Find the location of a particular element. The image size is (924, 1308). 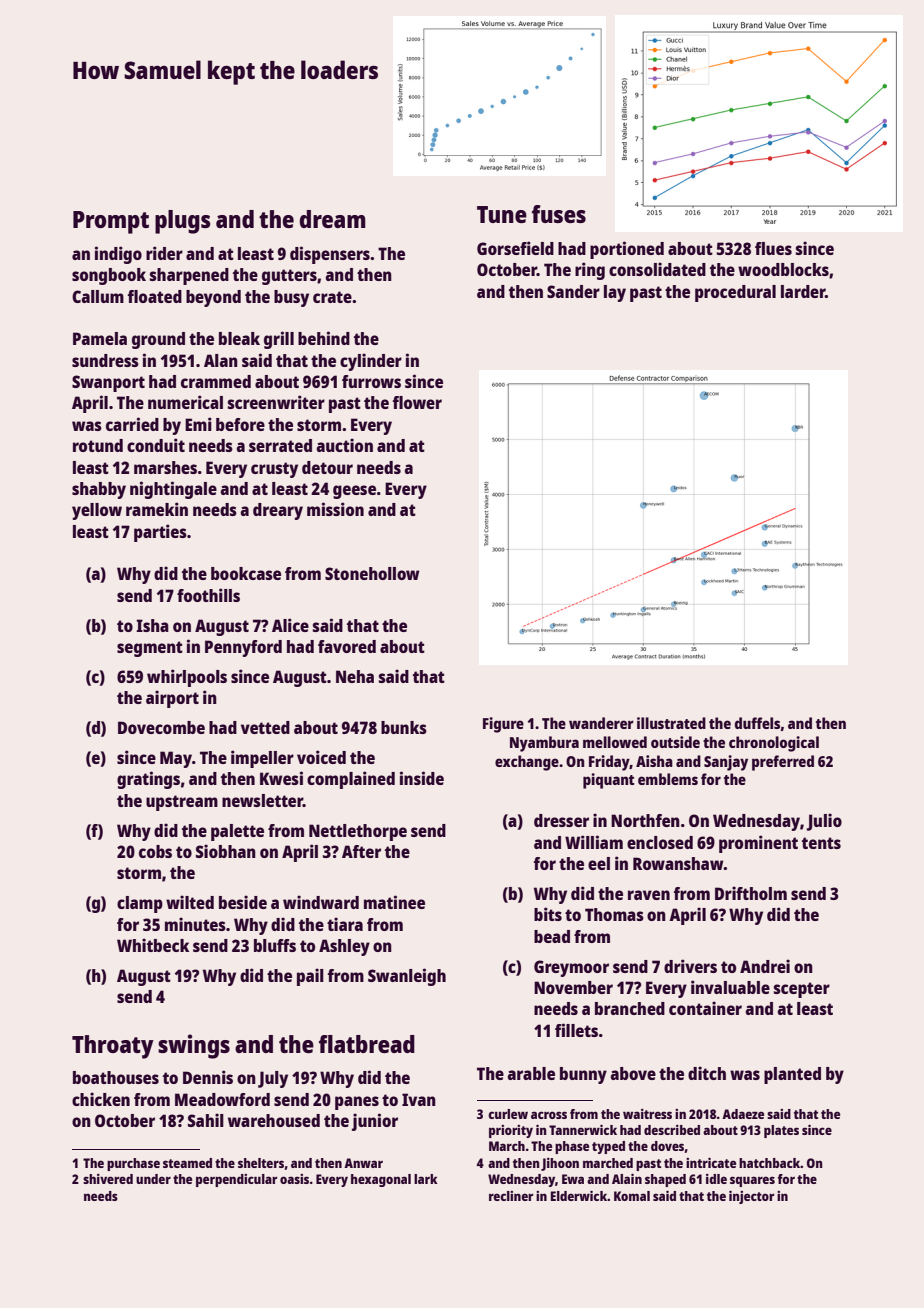

larder is located at coordinates (803, 291).
